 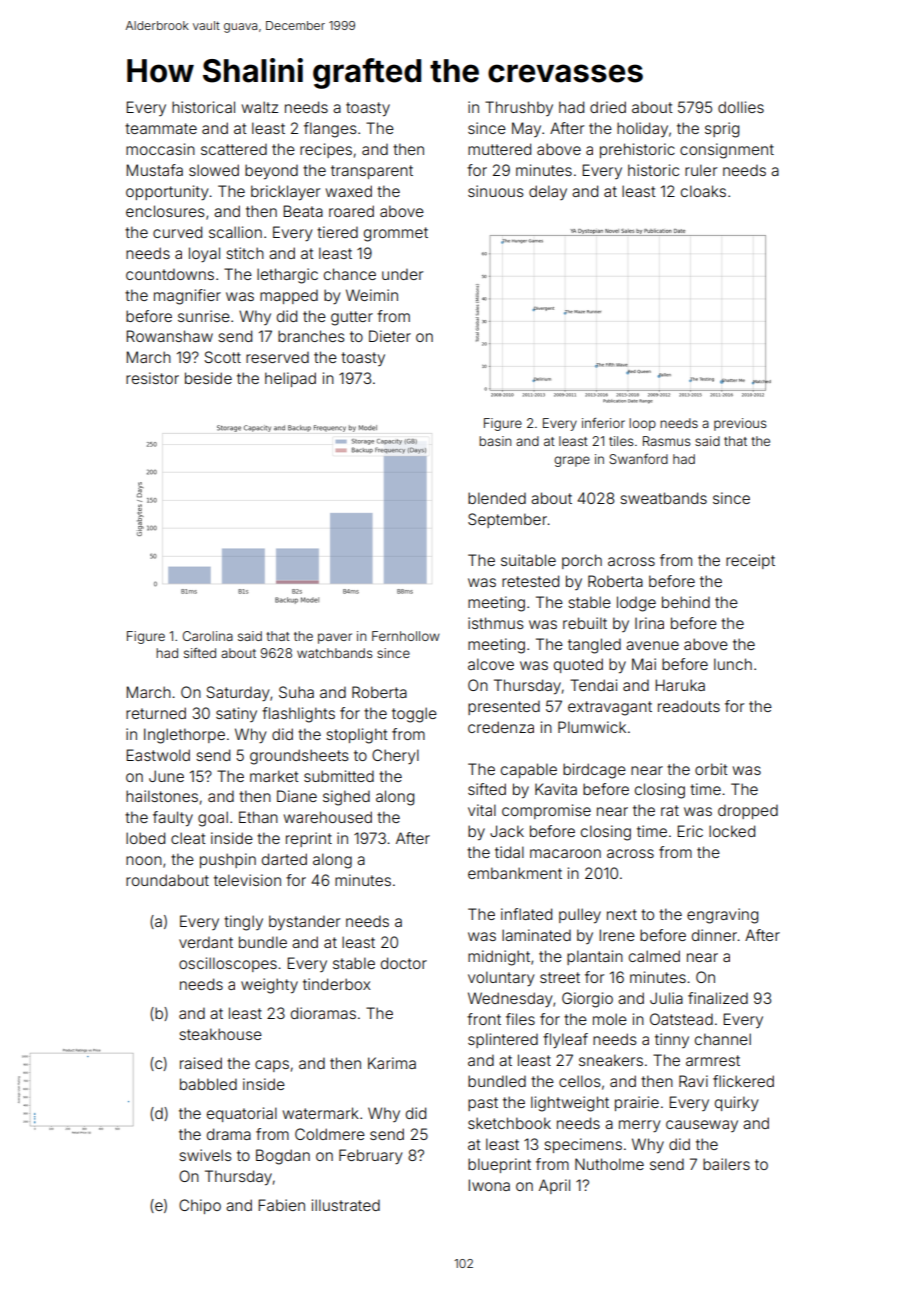 I want to click on avenue, so click(x=652, y=645).
